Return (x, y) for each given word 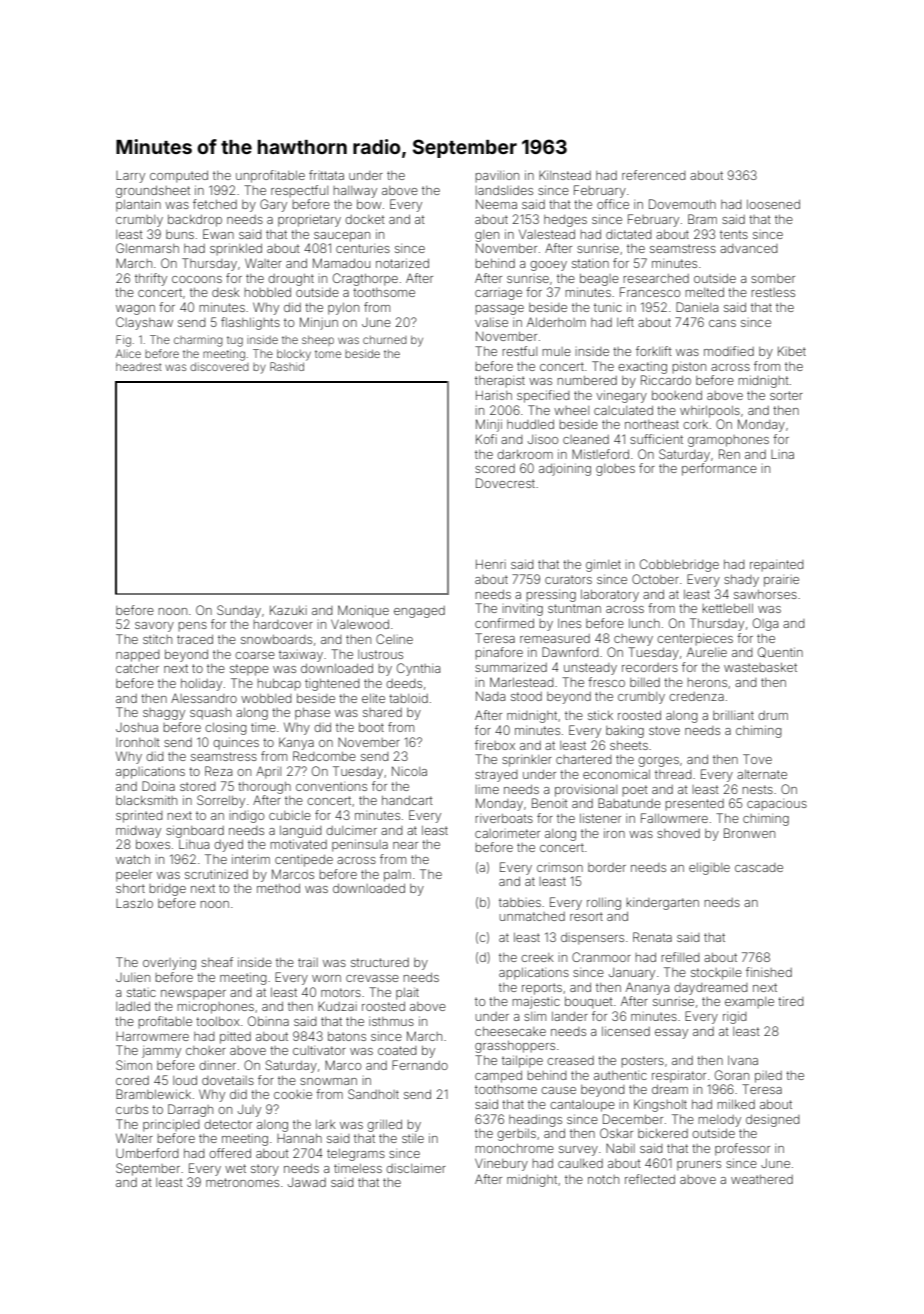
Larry (130, 177)
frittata (326, 175)
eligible (709, 868)
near (405, 845)
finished (769, 972)
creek (537, 957)
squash (210, 714)
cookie (293, 1094)
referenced (654, 175)
